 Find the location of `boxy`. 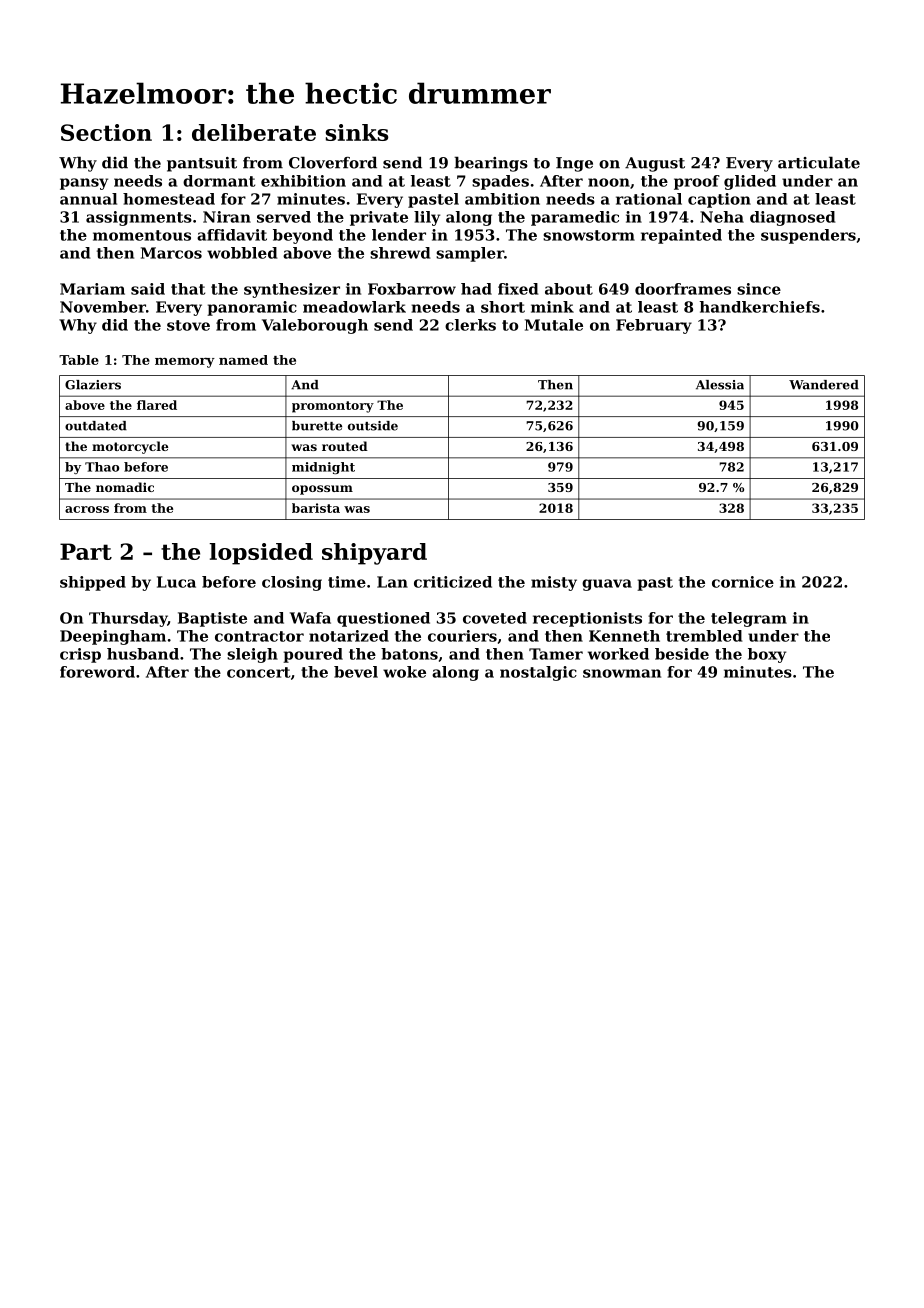

boxy is located at coordinates (767, 655).
